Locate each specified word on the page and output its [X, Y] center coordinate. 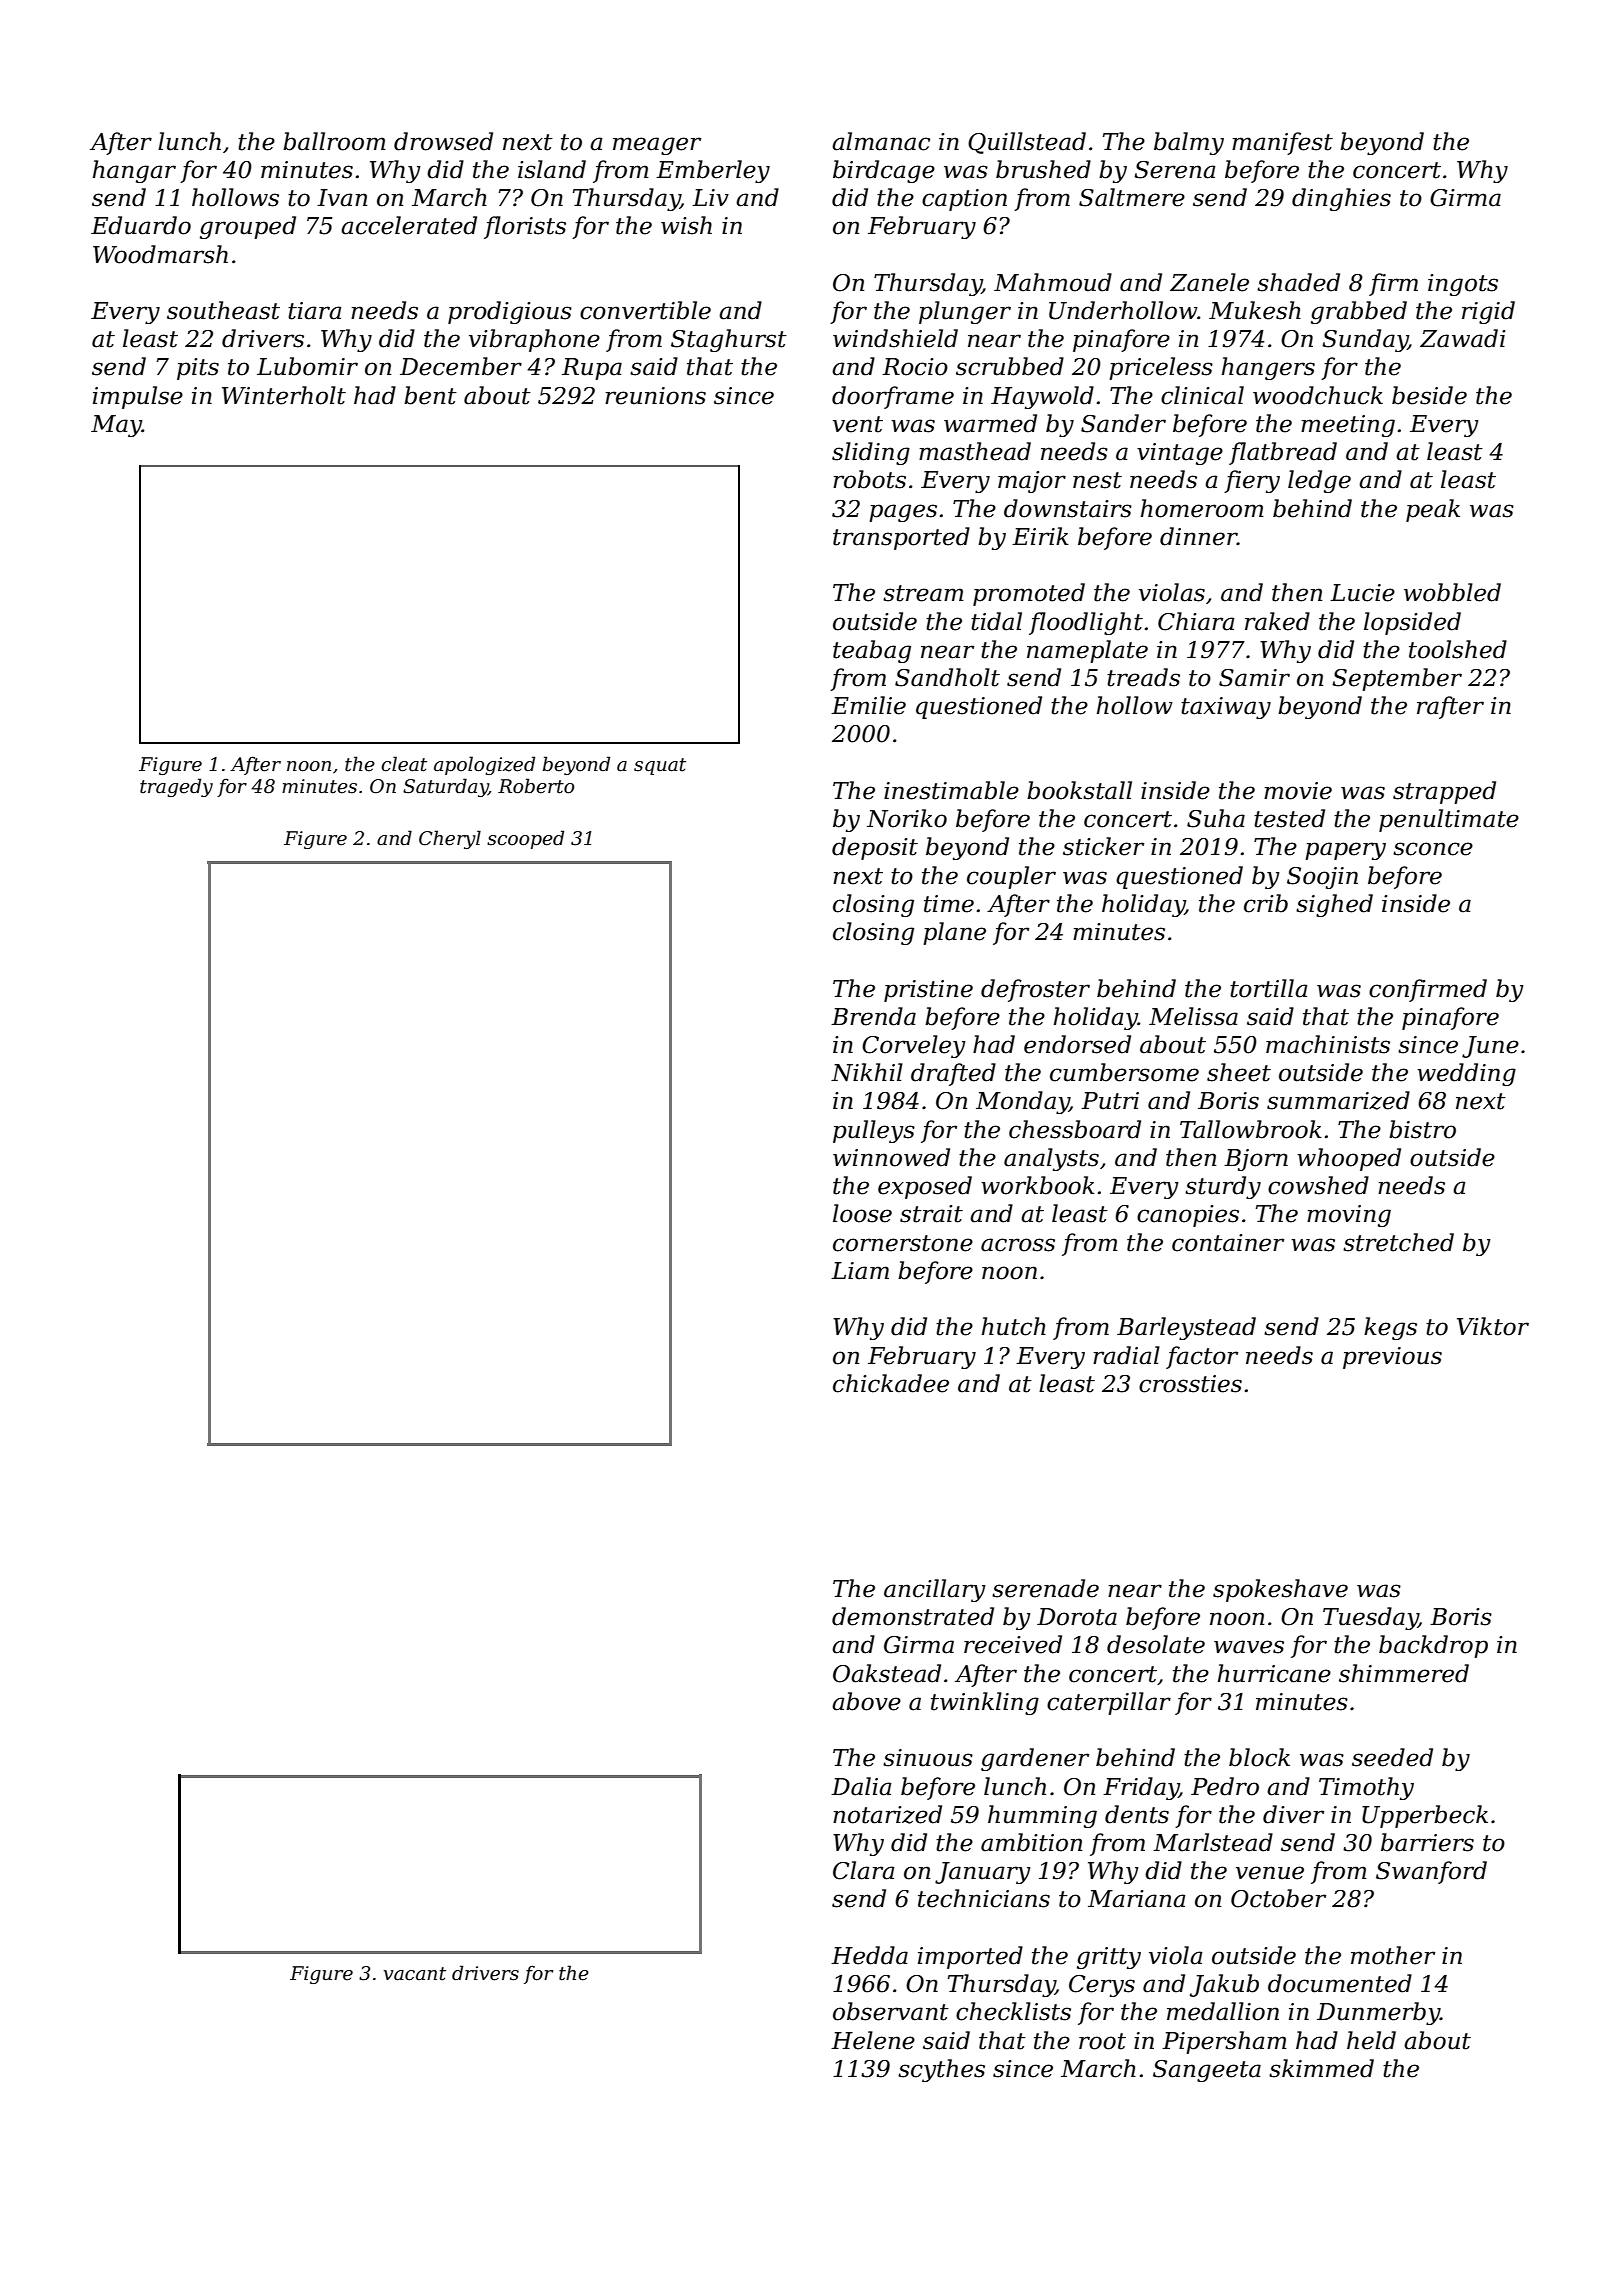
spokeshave [1280, 1590]
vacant [415, 1974]
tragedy [176, 787]
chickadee [891, 1383]
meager [657, 146]
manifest [1282, 143]
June [1490, 1047]
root [1102, 2041]
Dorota [1077, 1617]
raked [1277, 621]
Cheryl [450, 839]
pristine [928, 991]
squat [660, 766]
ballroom [334, 141]
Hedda [869, 1955]
